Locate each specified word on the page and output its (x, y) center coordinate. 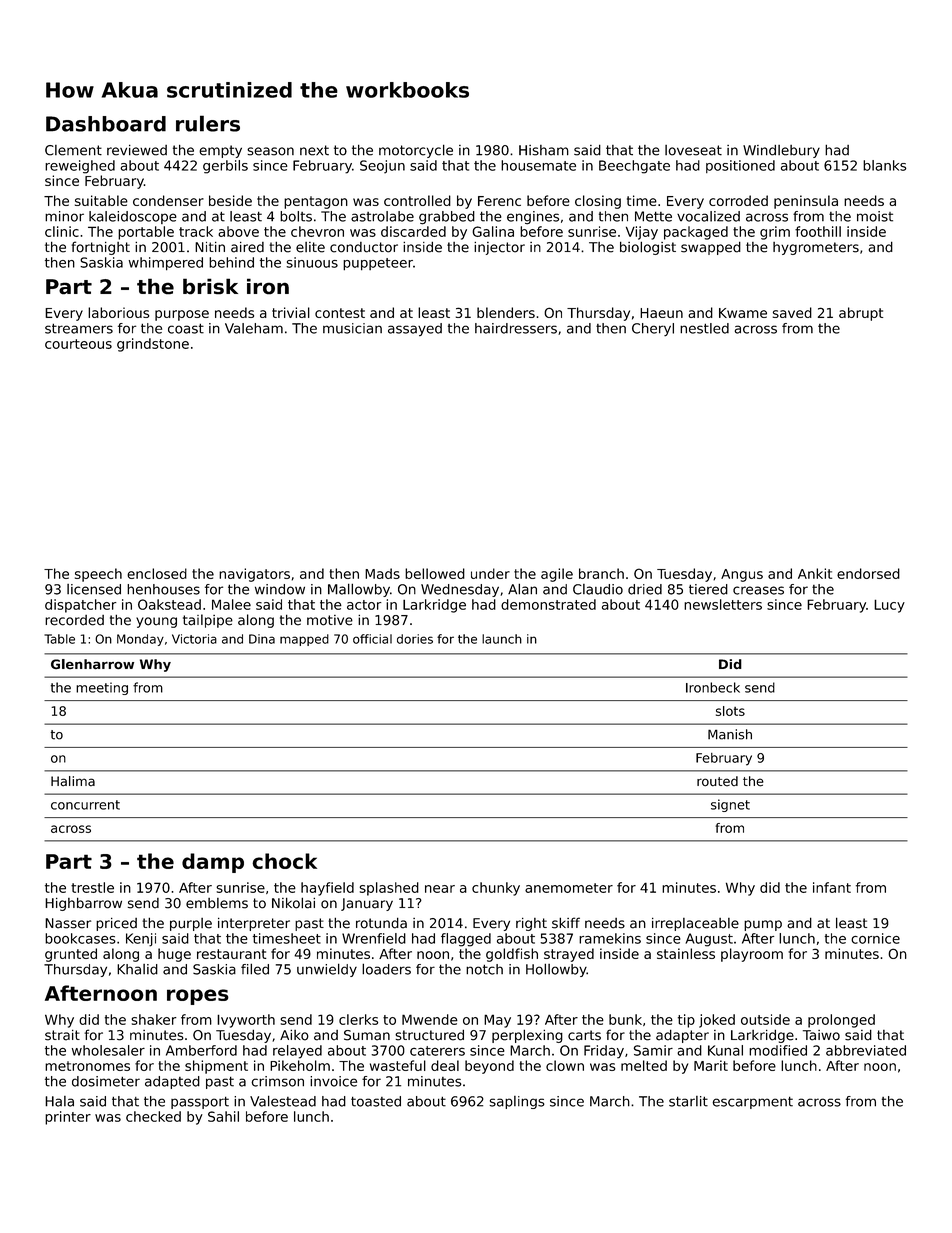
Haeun (661, 313)
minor (64, 216)
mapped (304, 640)
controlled (417, 200)
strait (62, 1035)
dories (415, 639)
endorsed (868, 573)
